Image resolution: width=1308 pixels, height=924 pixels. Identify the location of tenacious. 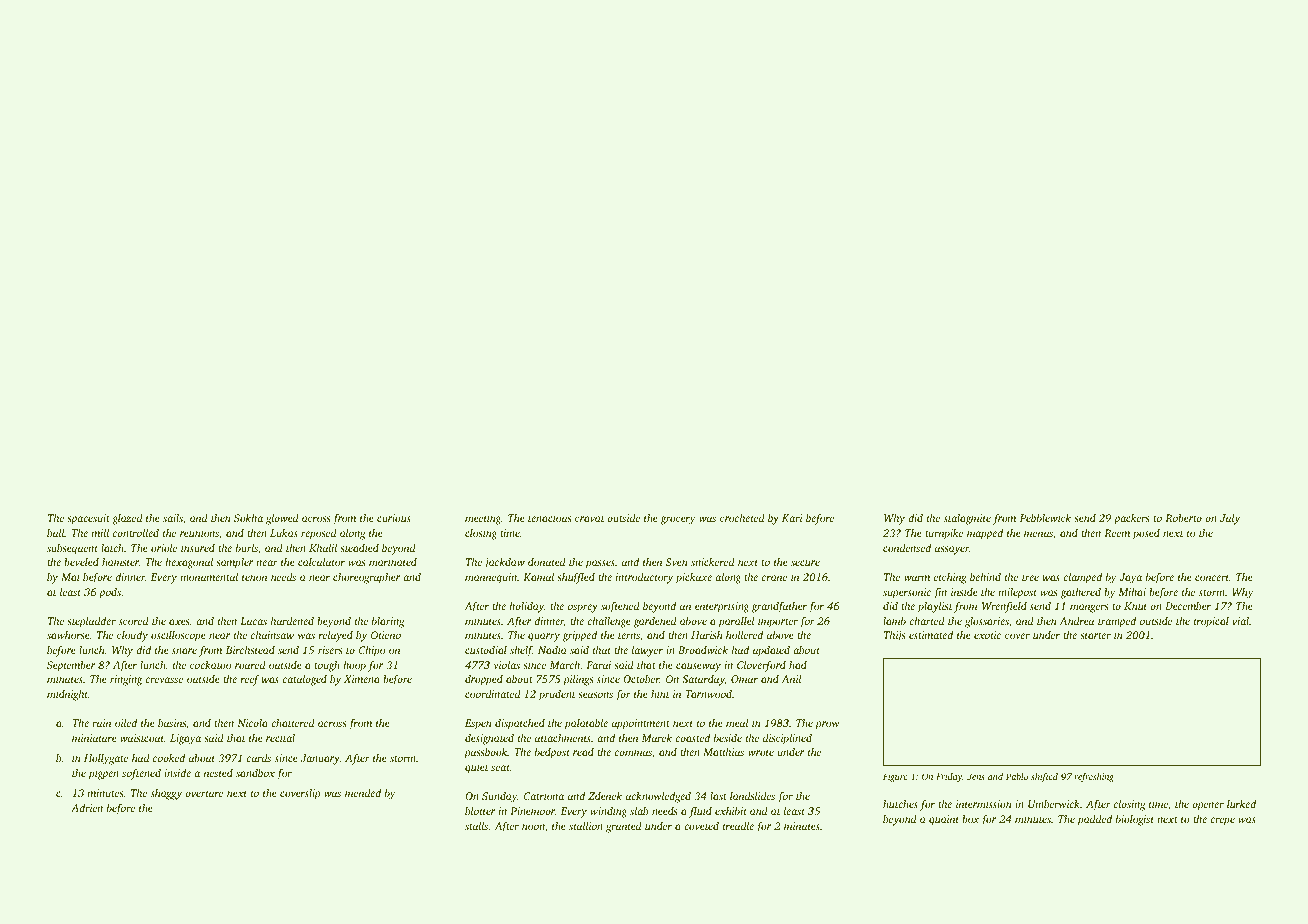
(549, 518).
